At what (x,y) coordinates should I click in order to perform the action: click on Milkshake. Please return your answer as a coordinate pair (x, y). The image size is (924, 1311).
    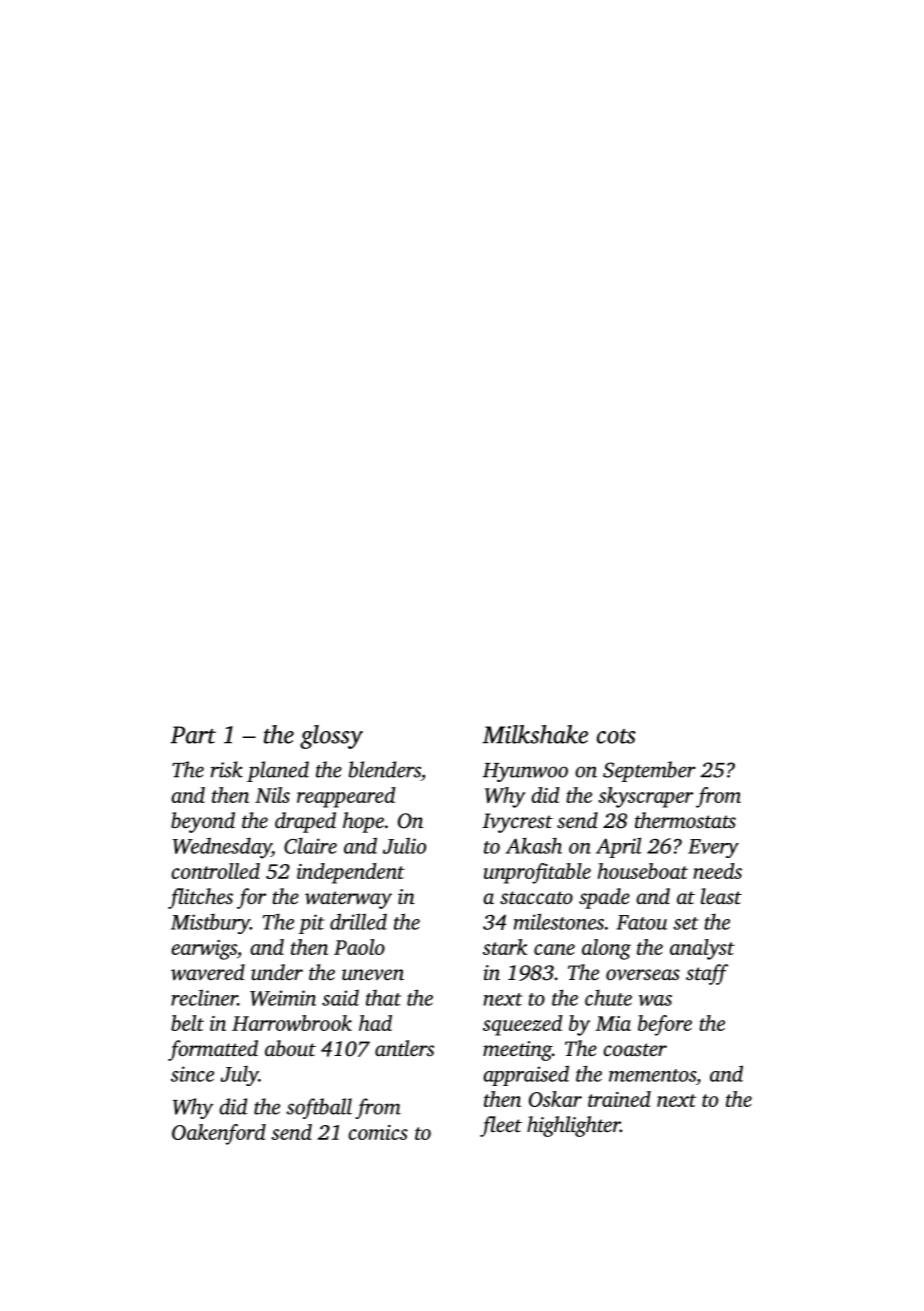
    Looking at the image, I should click on (535, 734).
